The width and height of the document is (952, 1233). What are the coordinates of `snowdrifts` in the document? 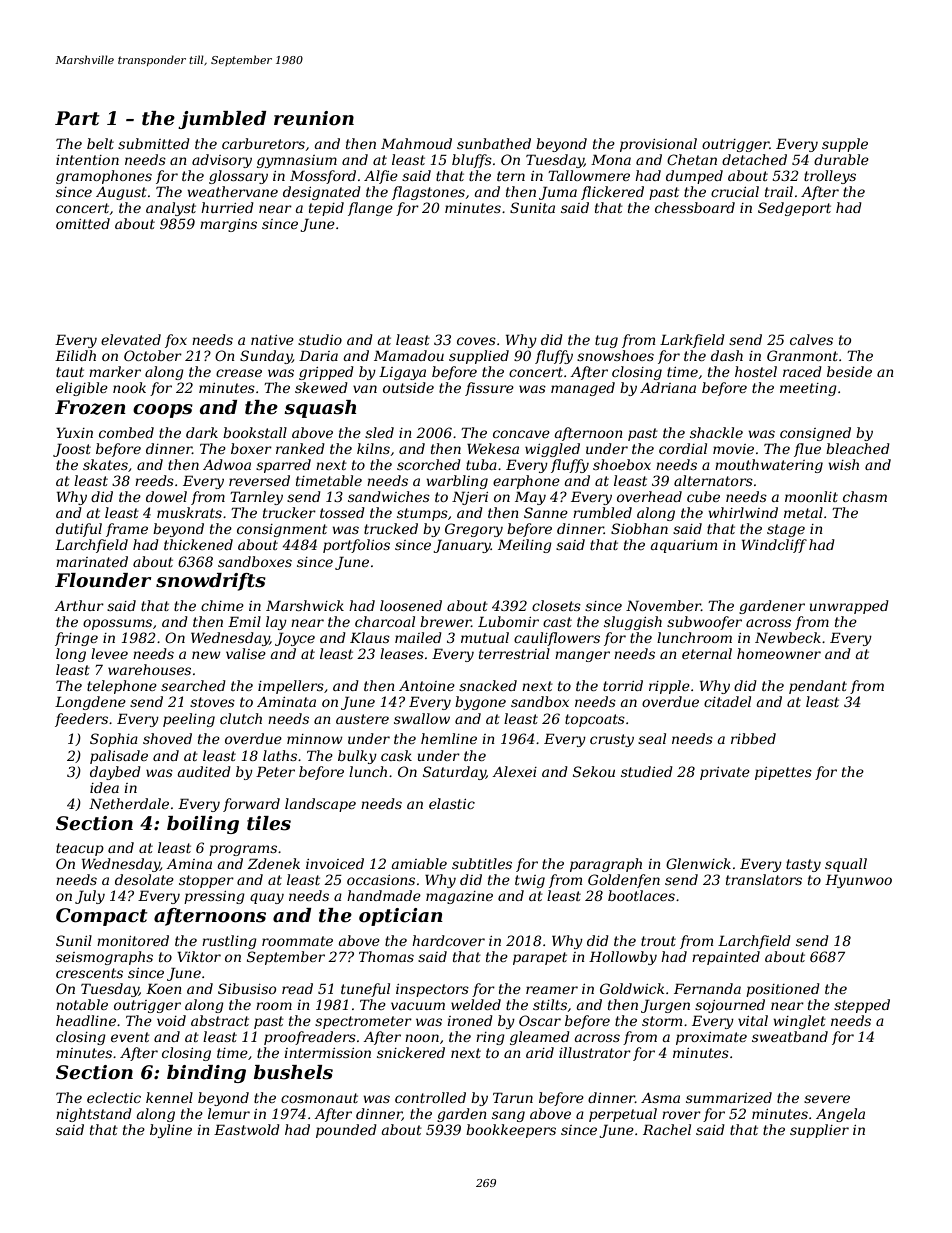 It's located at (211, 582).
